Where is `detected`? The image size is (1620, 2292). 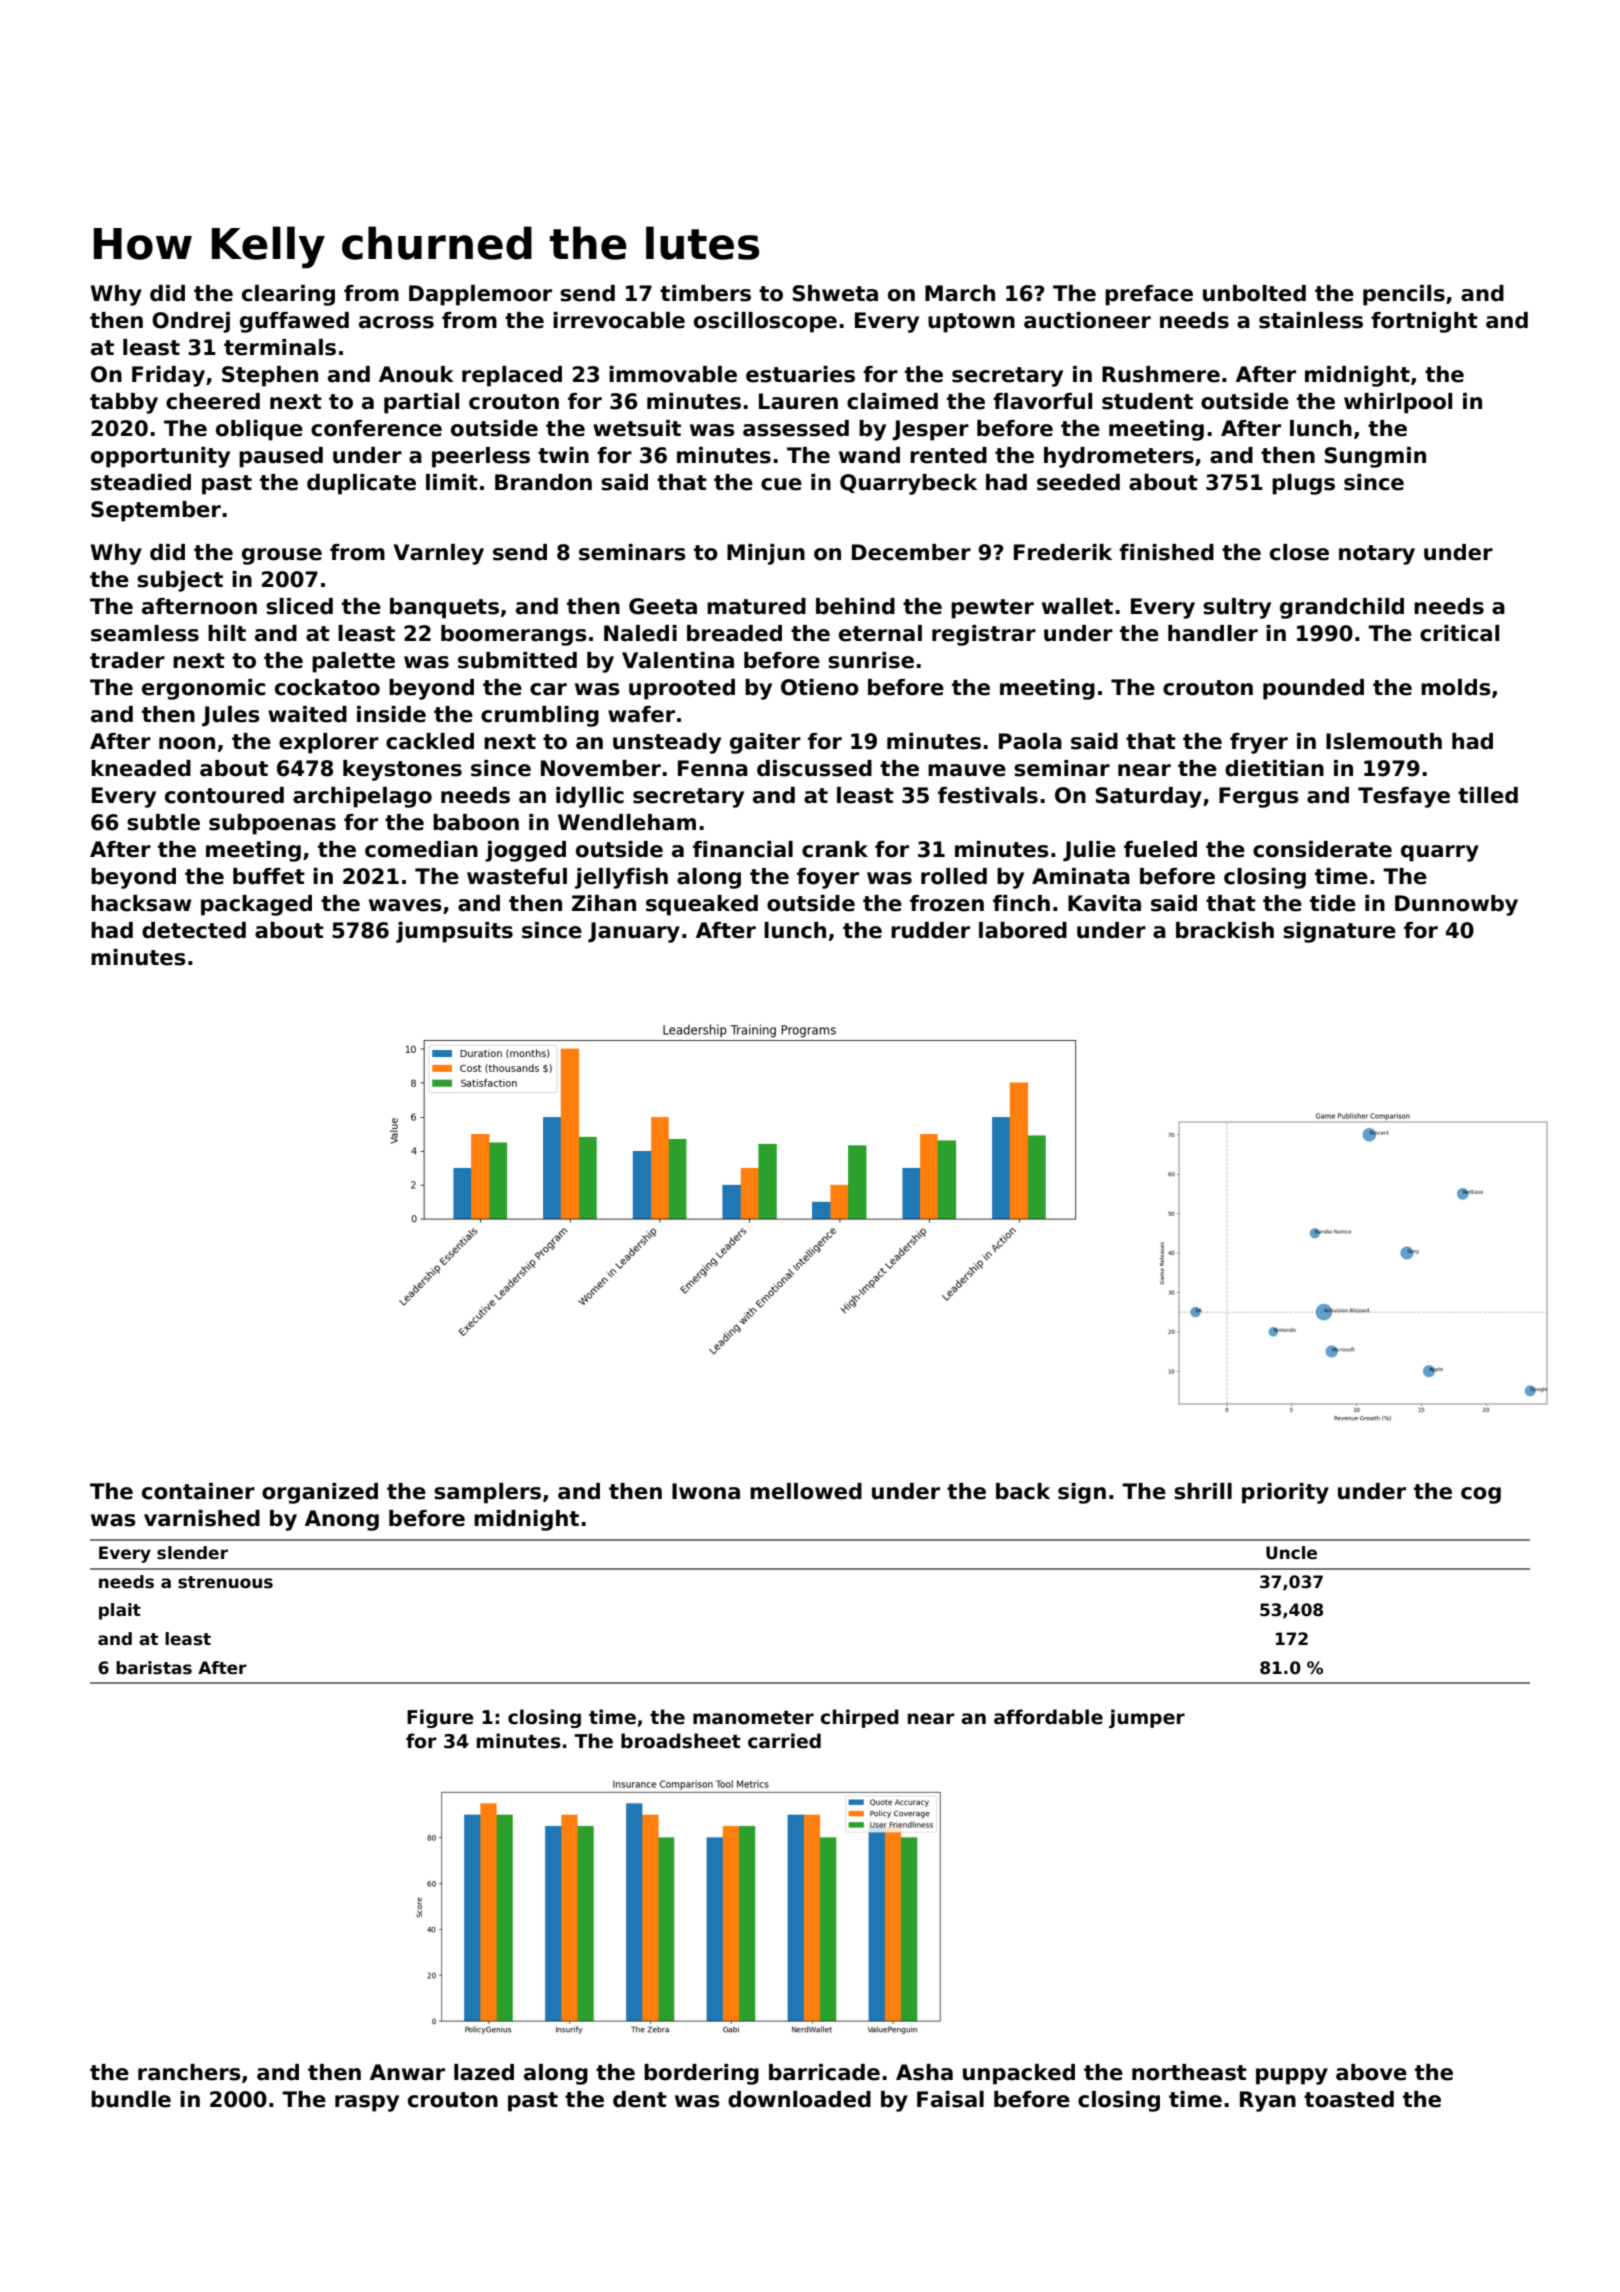 detected is located at coordinates (194, 930).
